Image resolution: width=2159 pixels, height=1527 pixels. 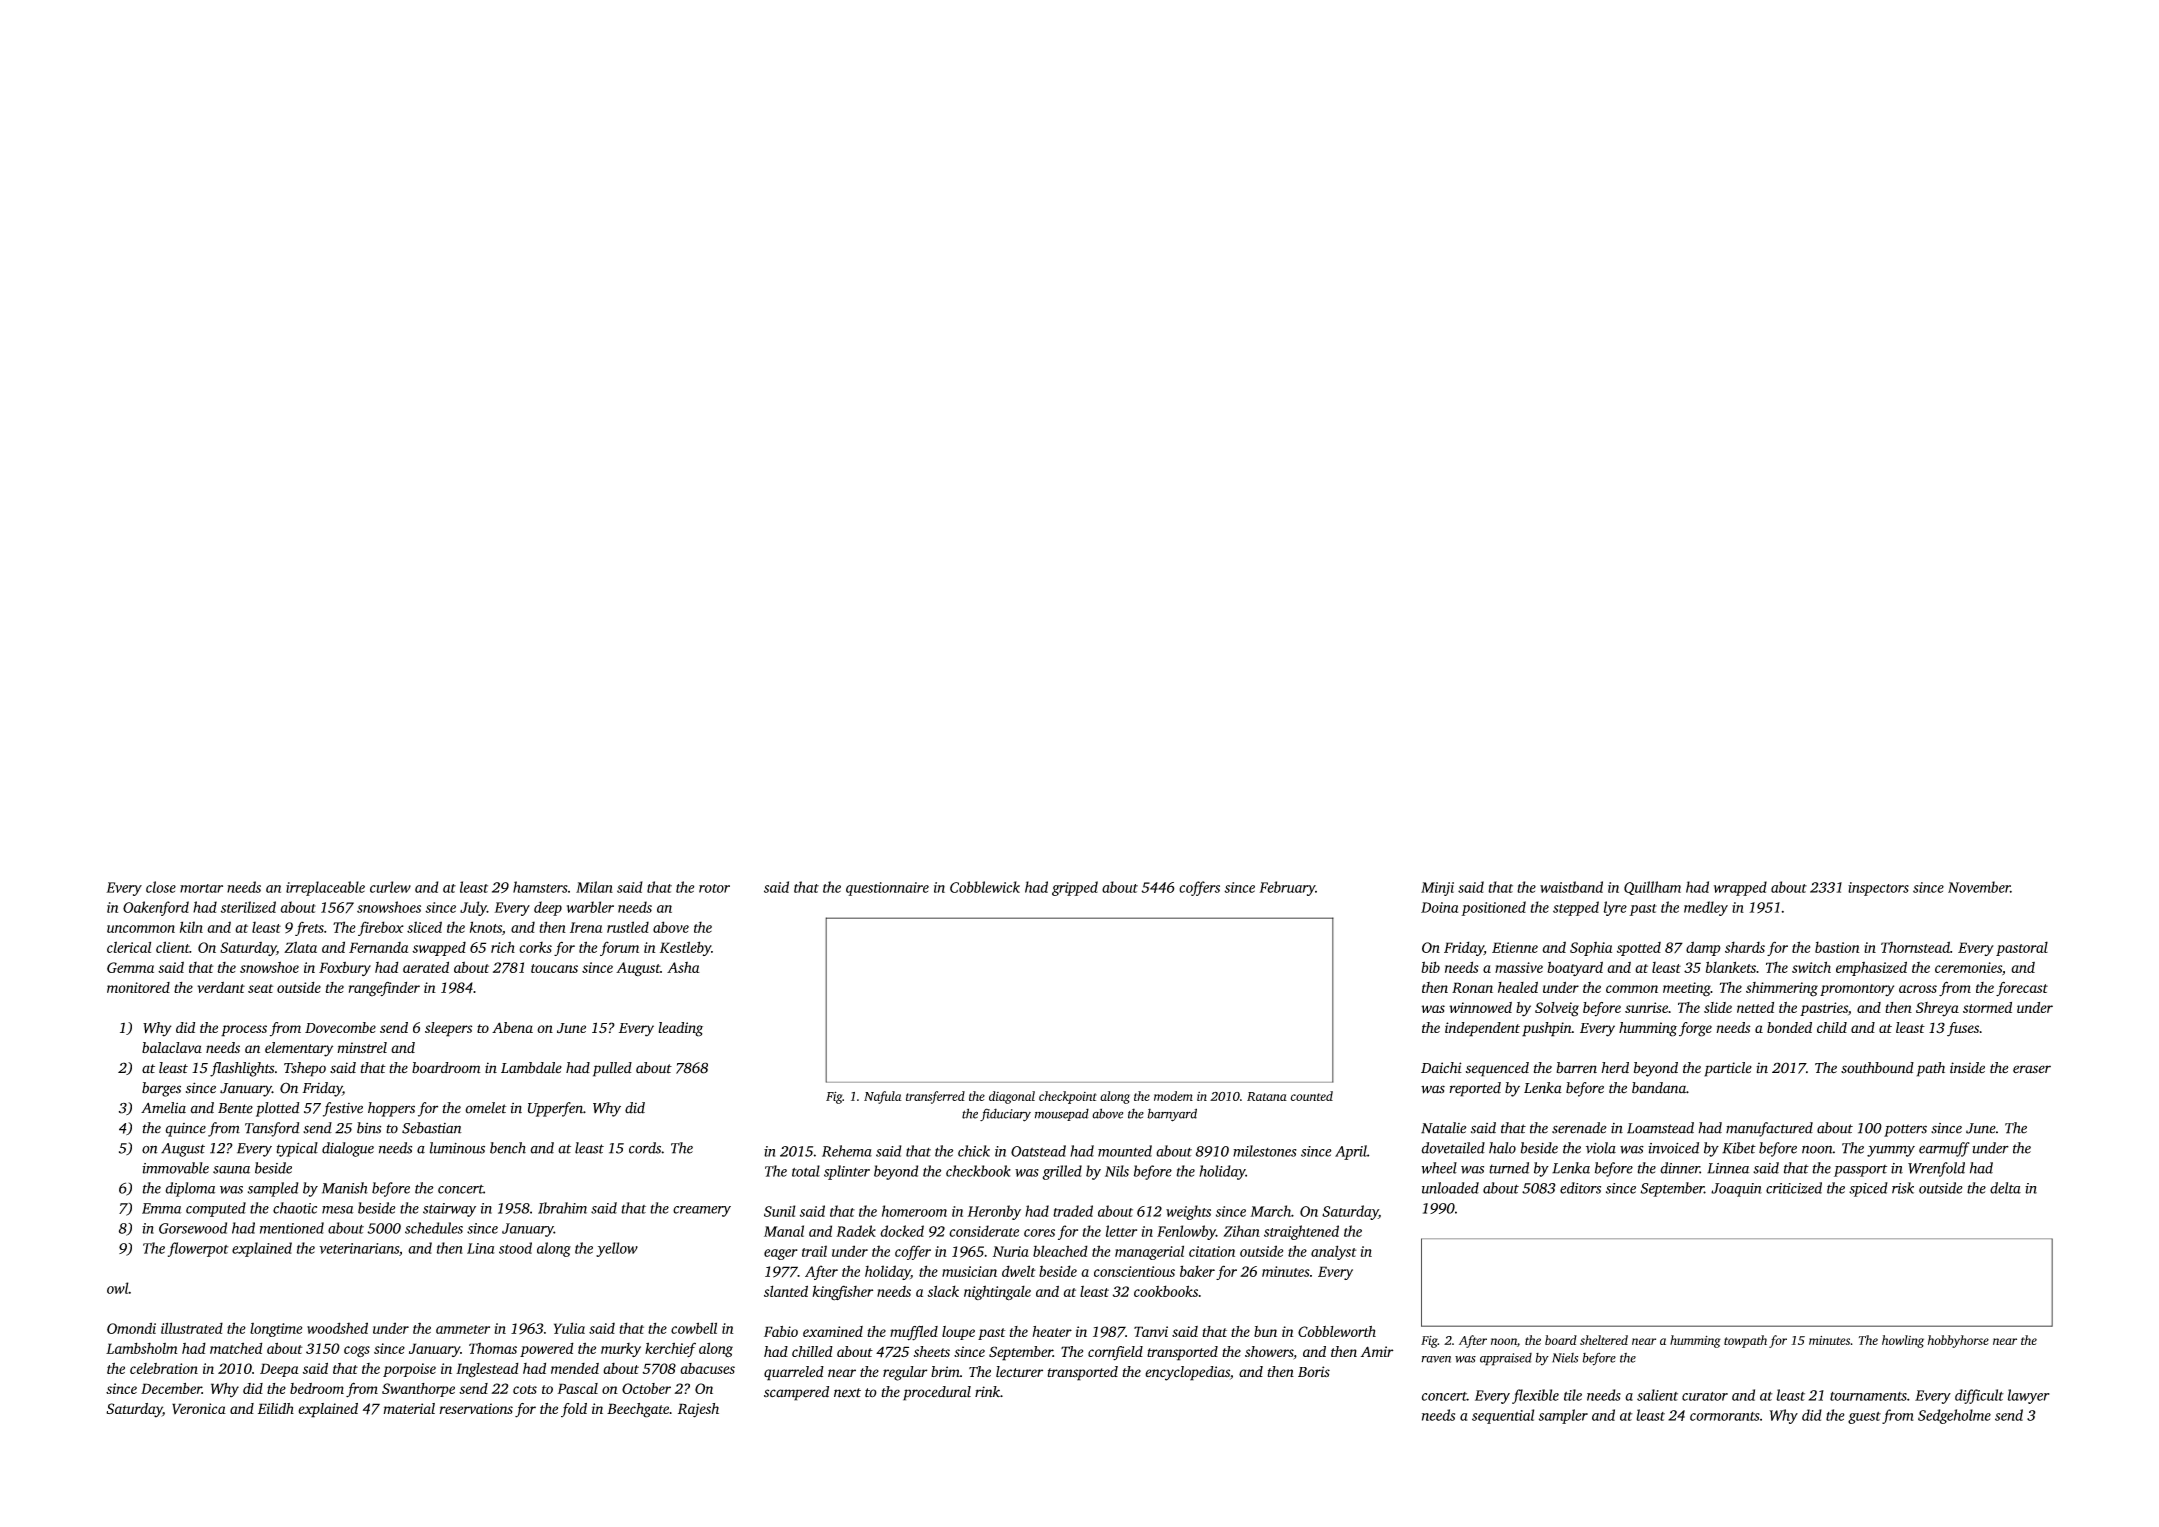 I want to click on Amelia, so click(x=163, y=1108).
